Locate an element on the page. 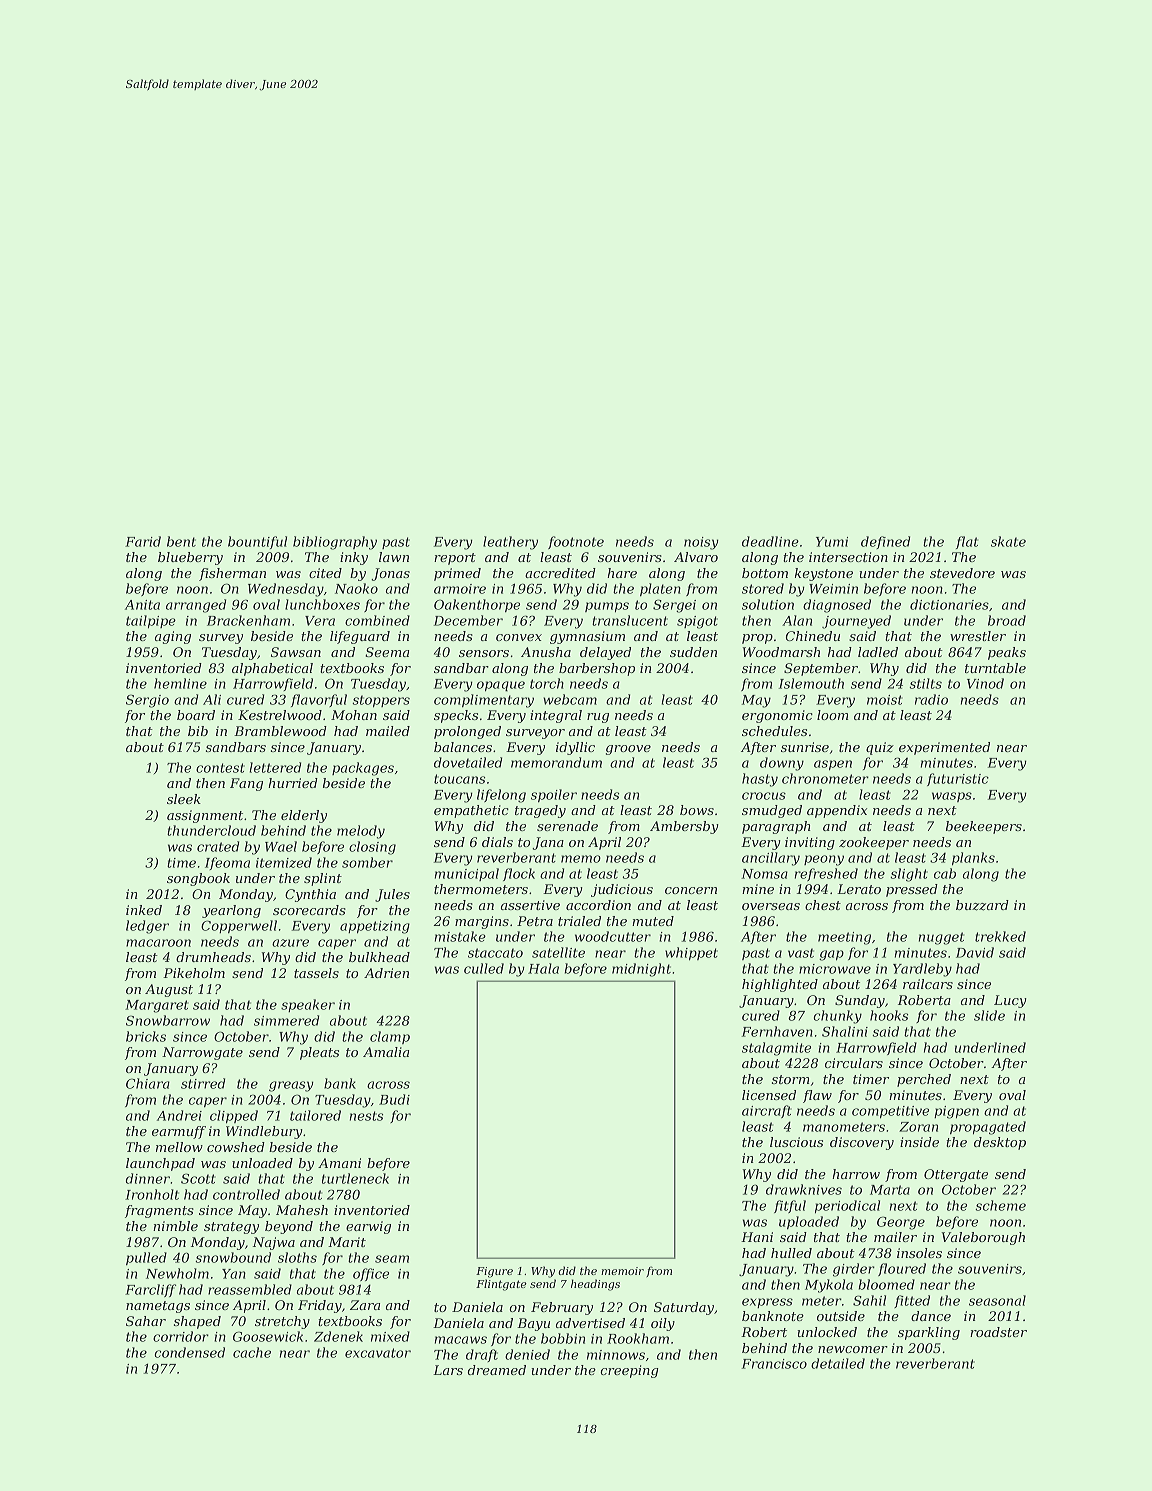  Sergio is located at coordinates (147, 701).
